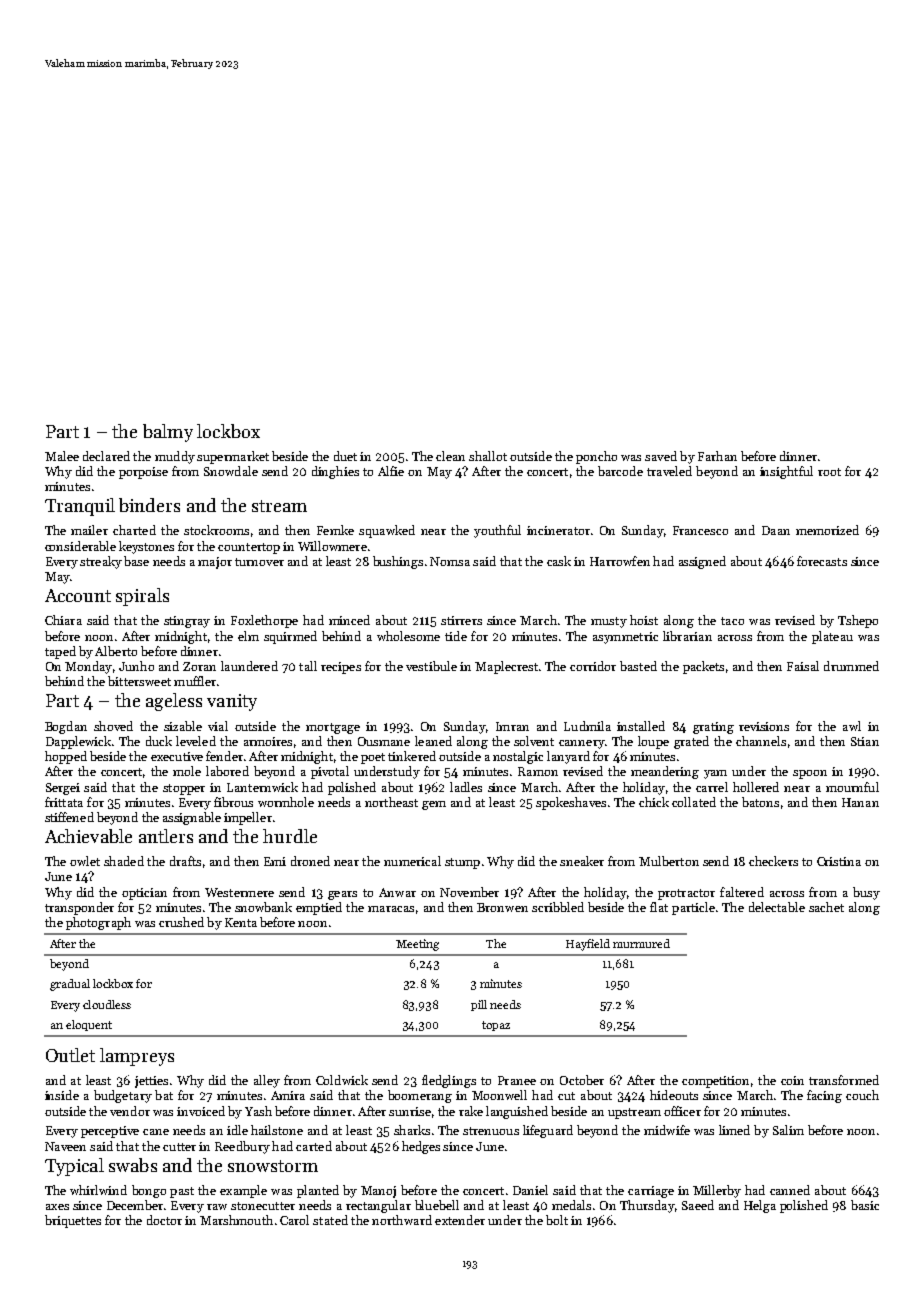 The image size is (924, 1308). What do you see at coordinates (829, 472) in the page?
I see `root` at bounding box center [829, 472].
